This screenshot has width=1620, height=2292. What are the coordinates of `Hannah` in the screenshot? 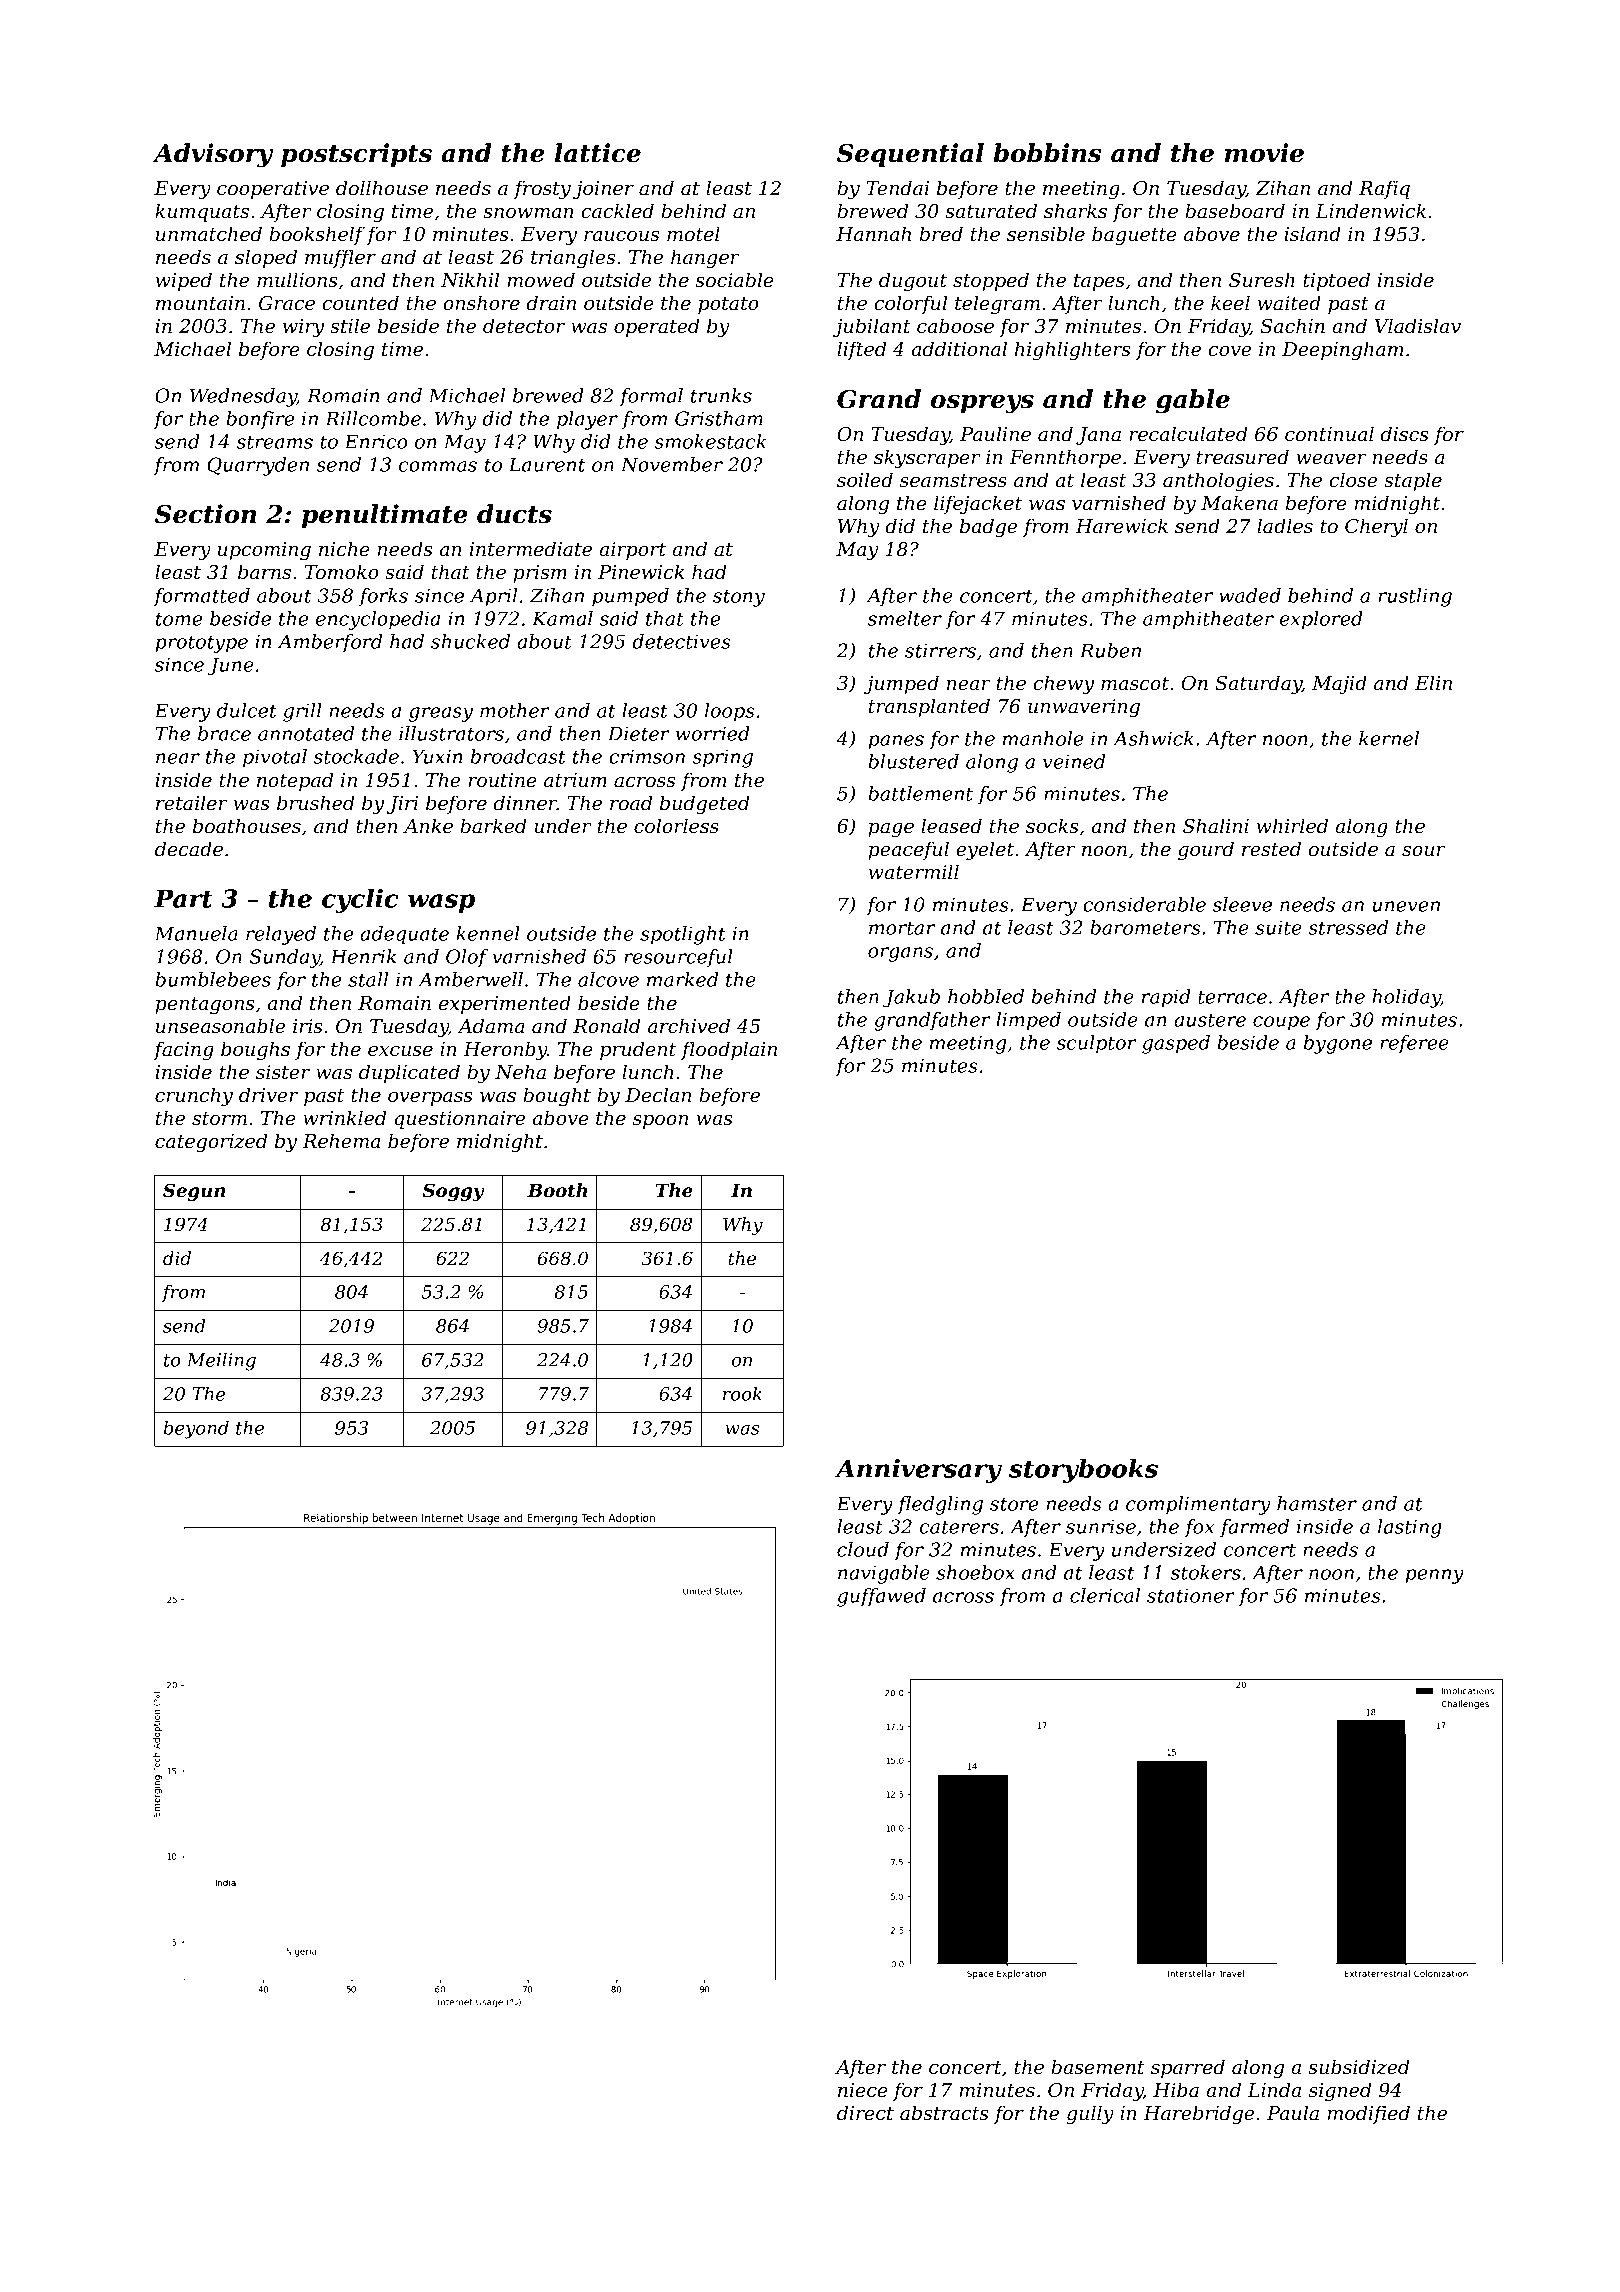 It's located at (873, 234).
